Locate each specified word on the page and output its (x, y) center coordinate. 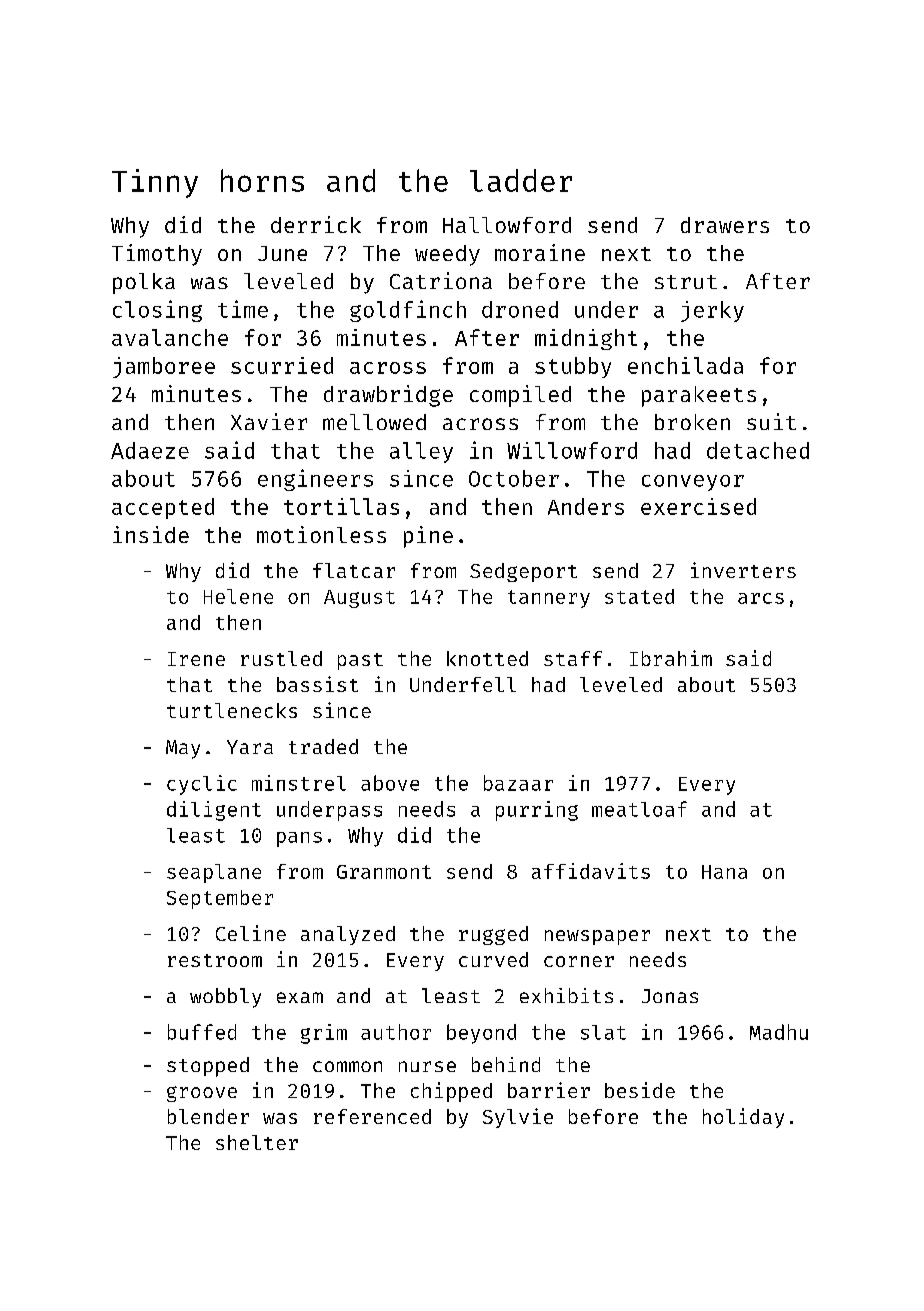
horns (262, 180)
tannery (549, 599)
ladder (521, 180)
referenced (372, 1116)
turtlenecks (232, 710)
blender (208, 1116)
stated (639, 596)
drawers (725, 225)
